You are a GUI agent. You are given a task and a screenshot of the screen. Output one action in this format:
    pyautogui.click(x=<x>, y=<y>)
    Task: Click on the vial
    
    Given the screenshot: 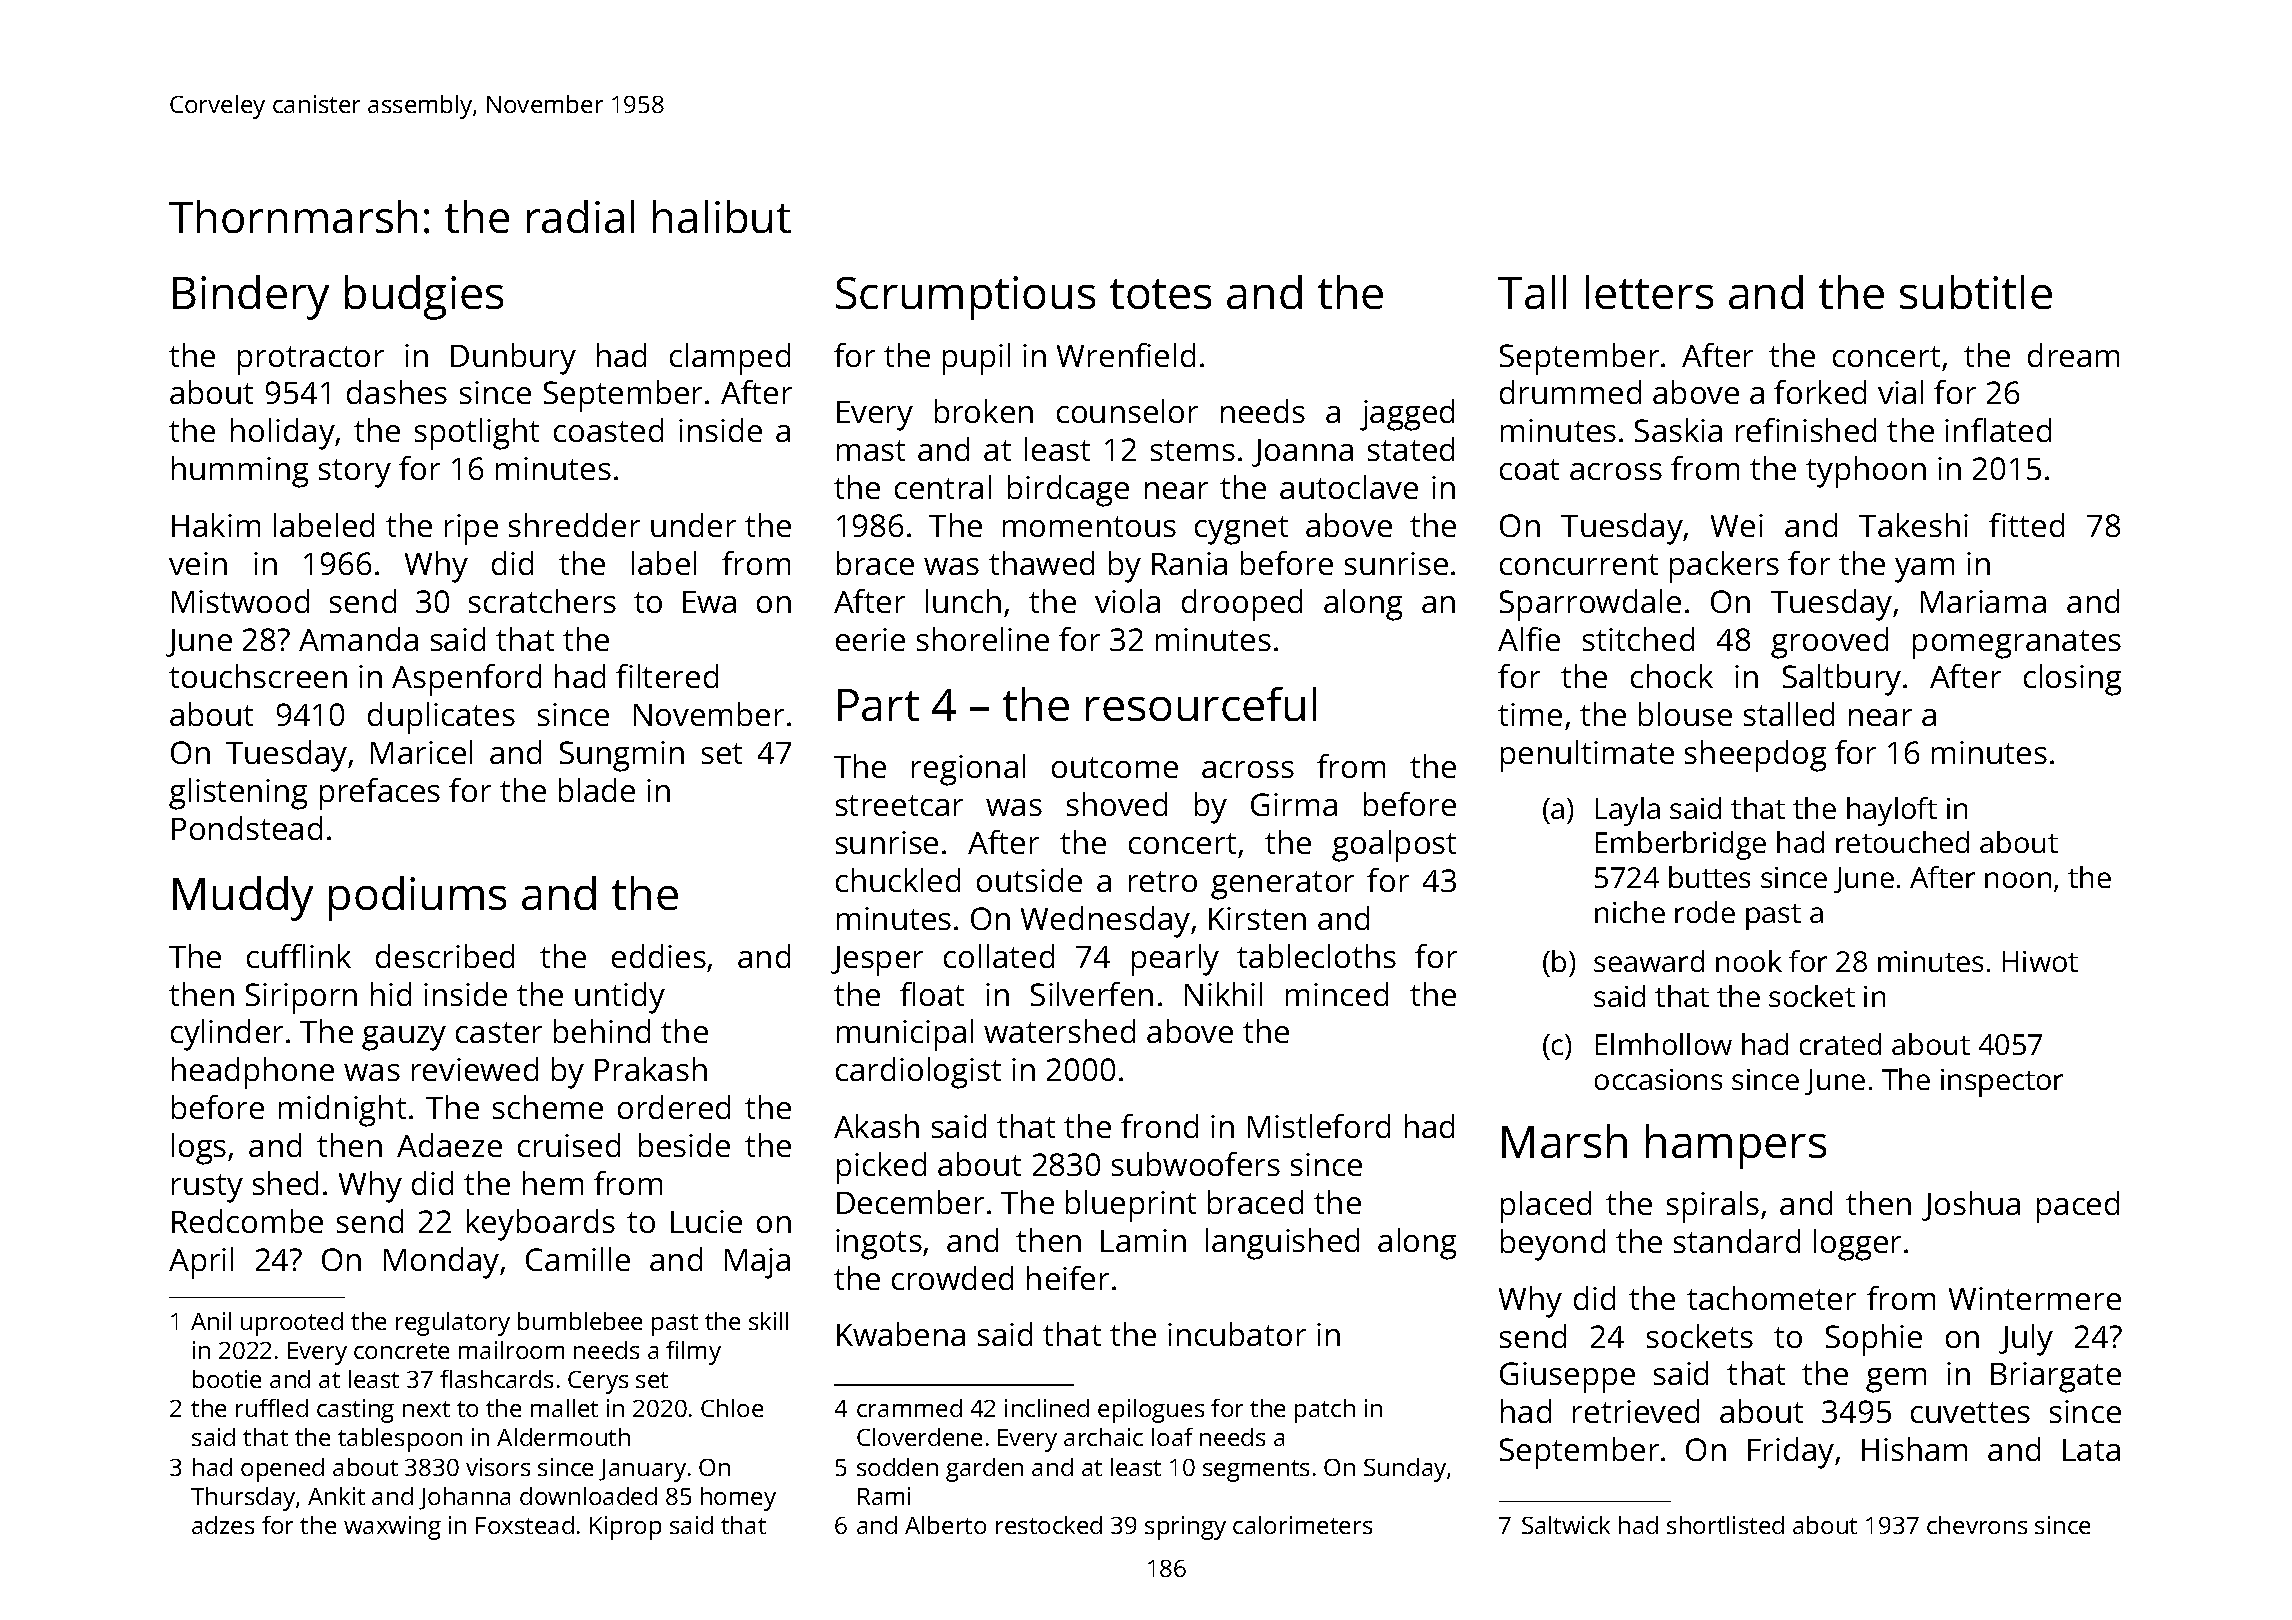 What is the action you would take?
    pyautogui.click(x=1900, y=392)
